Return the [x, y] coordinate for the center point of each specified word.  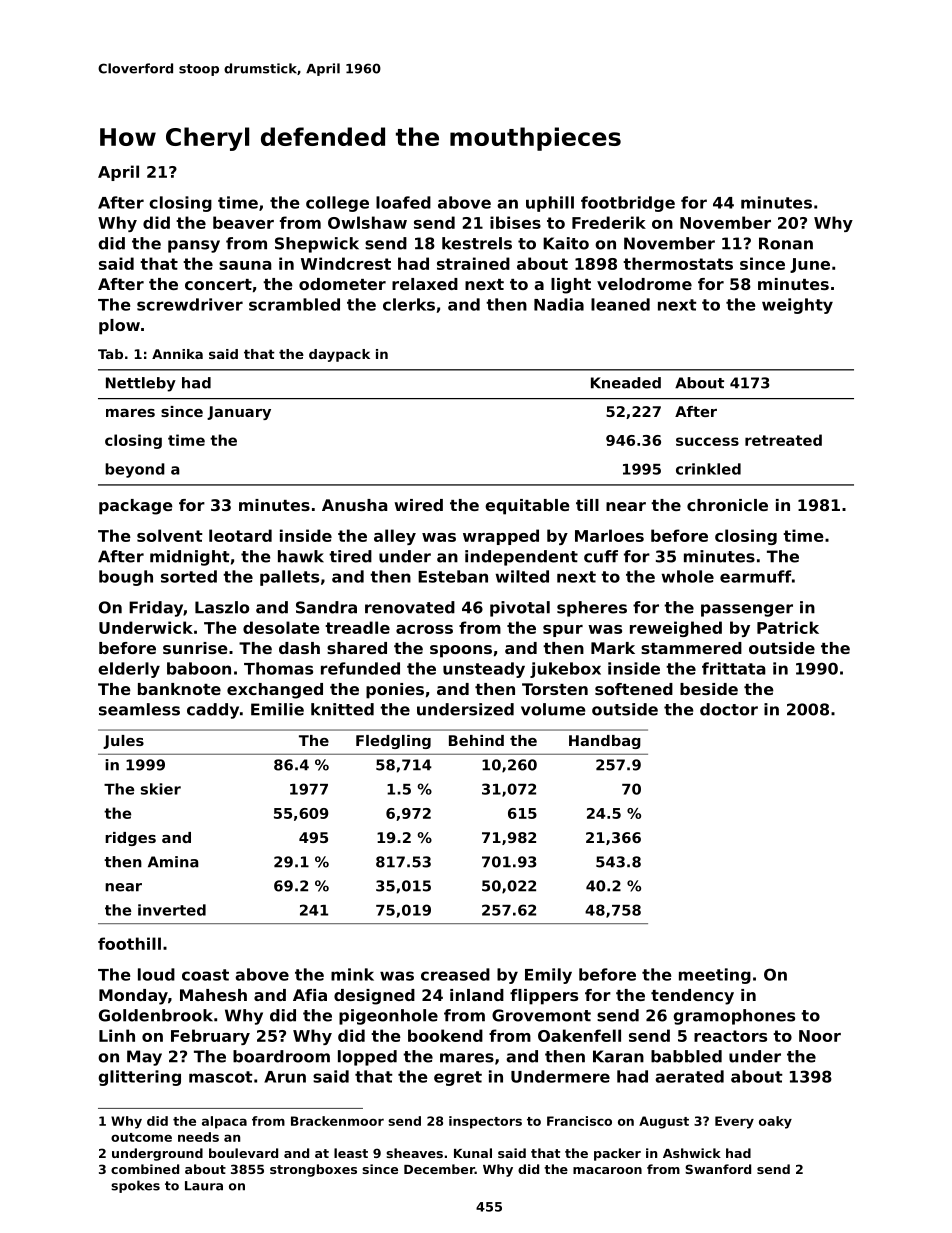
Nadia [559, 304]
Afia [310, 995]
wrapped [501, 537]
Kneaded [626, 383]
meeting [715, 976]
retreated [783, 440]
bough [126, 578]
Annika [177, 354]
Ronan [786, 243]
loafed [403, 202]
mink [352, 974]
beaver [243, 222]
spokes [135, 1186]
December [439, 1169]
